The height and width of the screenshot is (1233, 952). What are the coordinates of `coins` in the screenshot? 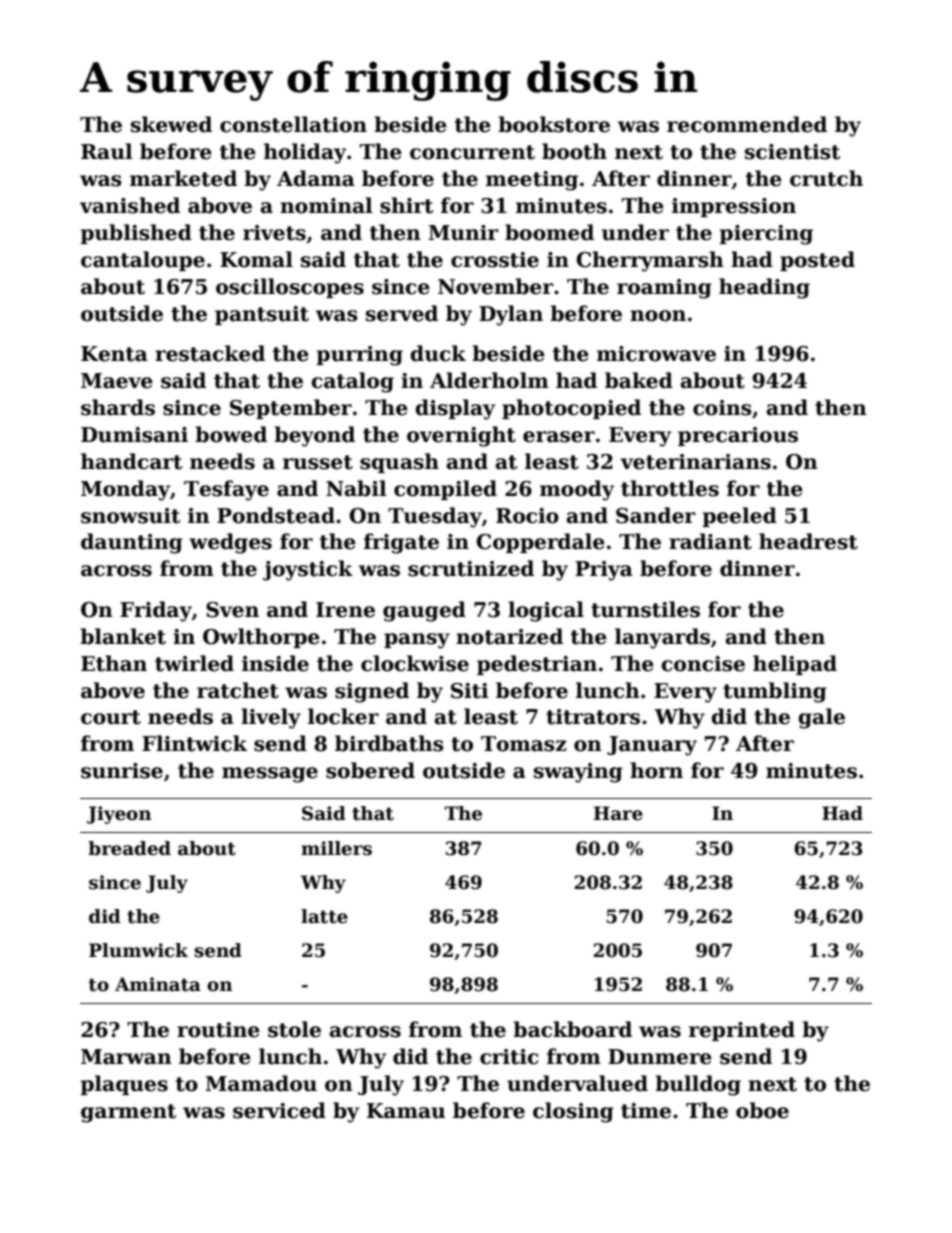 It's located at (722, 408).
